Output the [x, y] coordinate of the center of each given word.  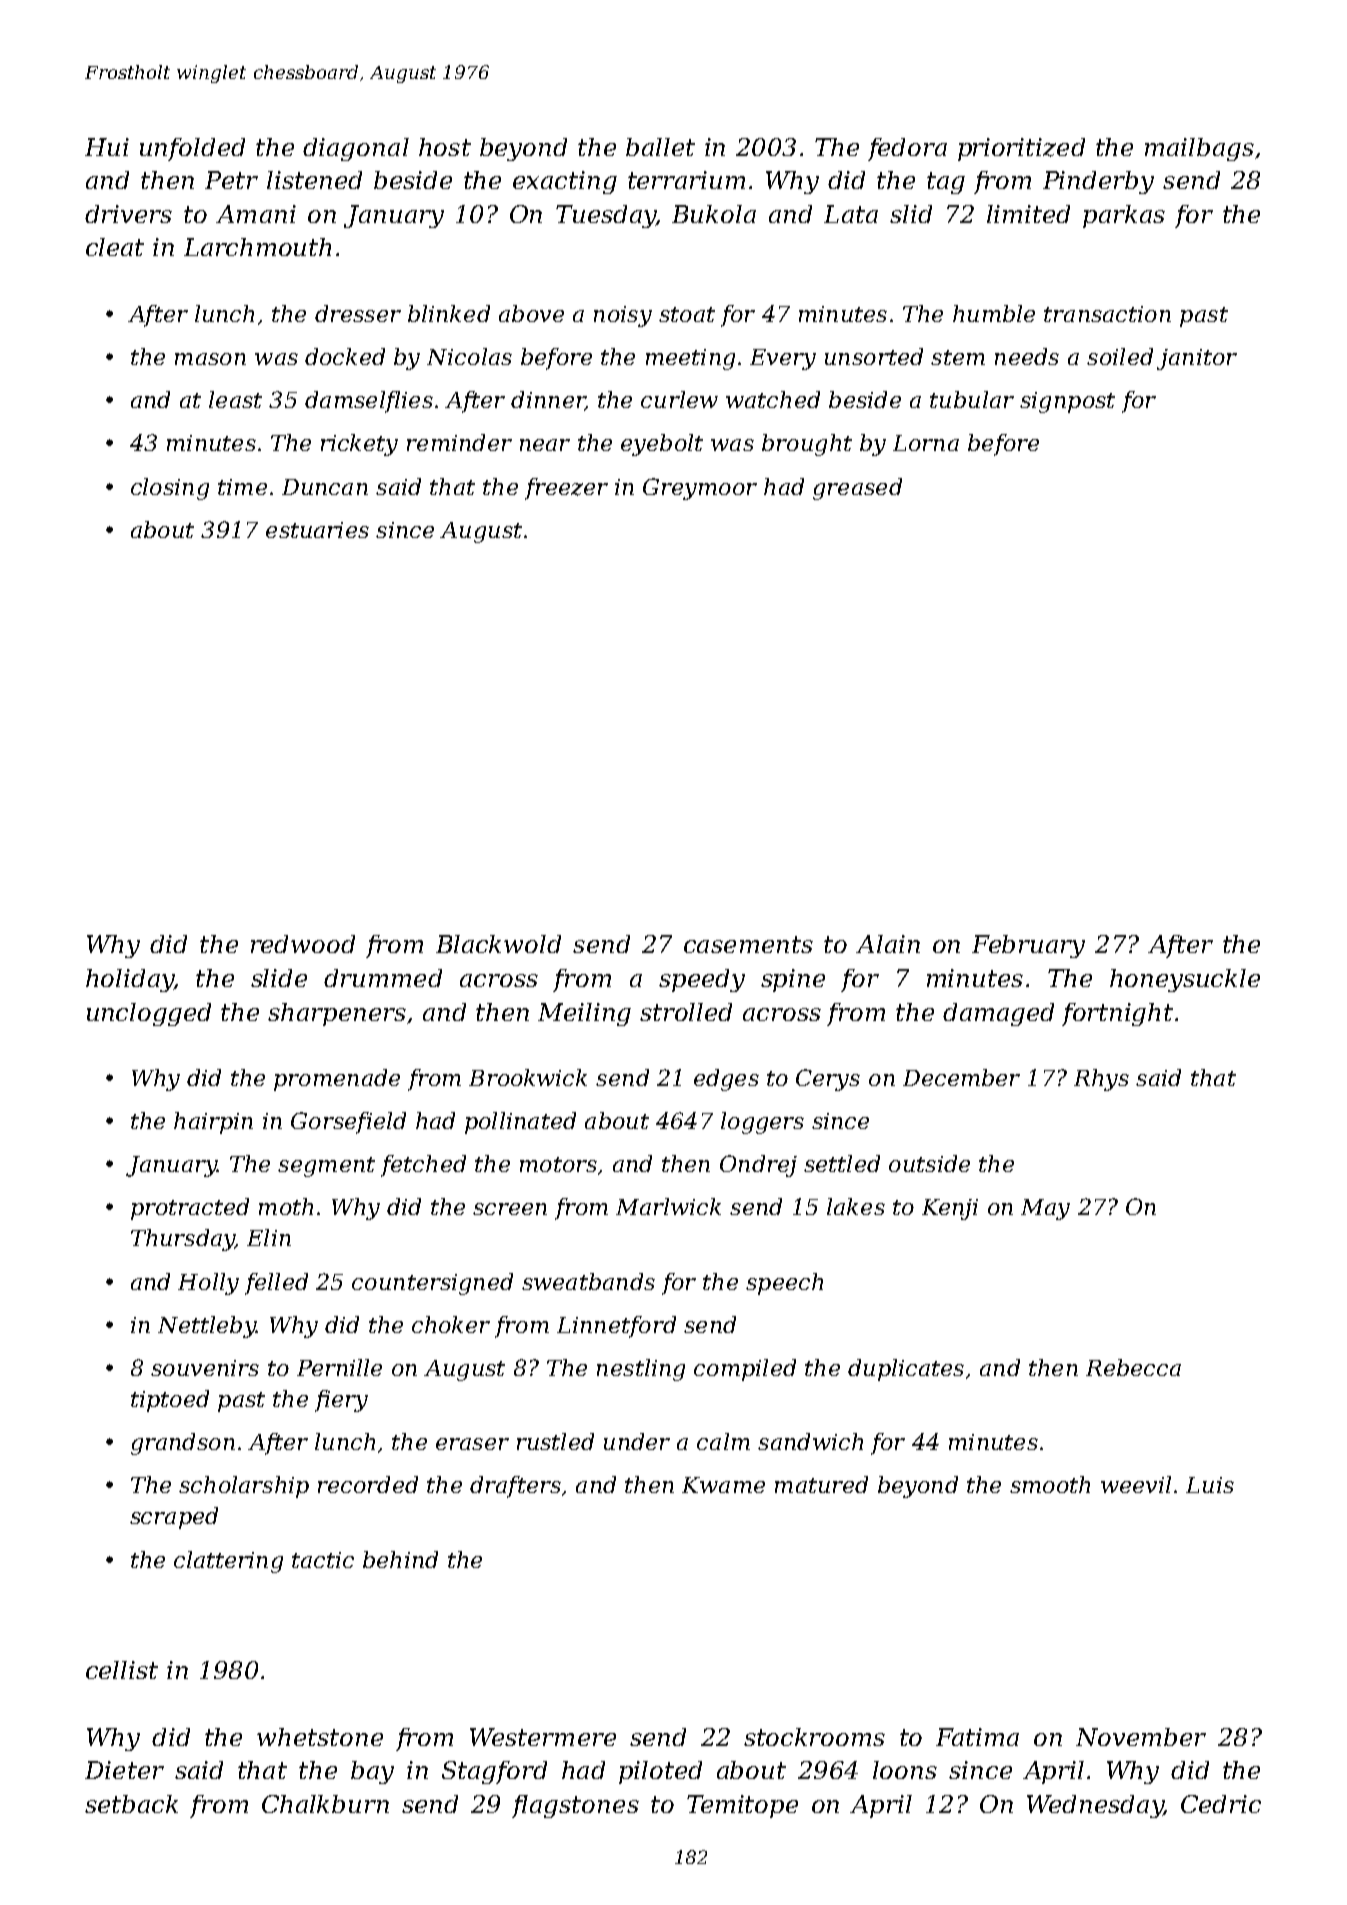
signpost [1067, 402]
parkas [1124, 216]
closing [170, 489]
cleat [115, 247]
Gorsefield [348, 1123]
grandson [183, 1444]
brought [807, 445]
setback [131, 1804]
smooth [1050, 1484]
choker [451, 1324]
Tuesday [606, 216]
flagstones [575, 1806]
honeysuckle [1185, 980]
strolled [686, 1012]
